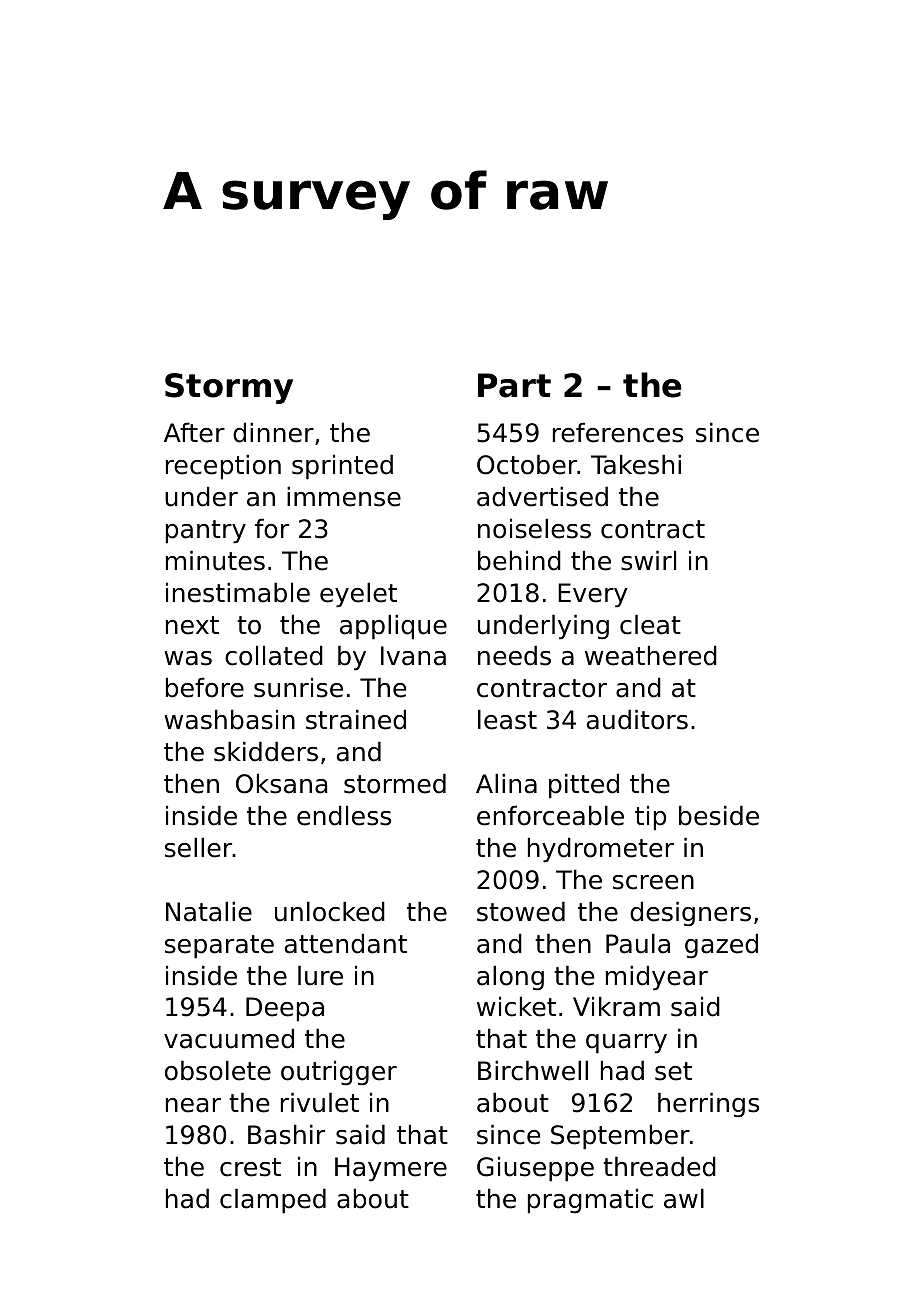 This document has width=924, height=1311. Describe the element at coordinates (648, 560) in the document. I see `swirl` at that location.
